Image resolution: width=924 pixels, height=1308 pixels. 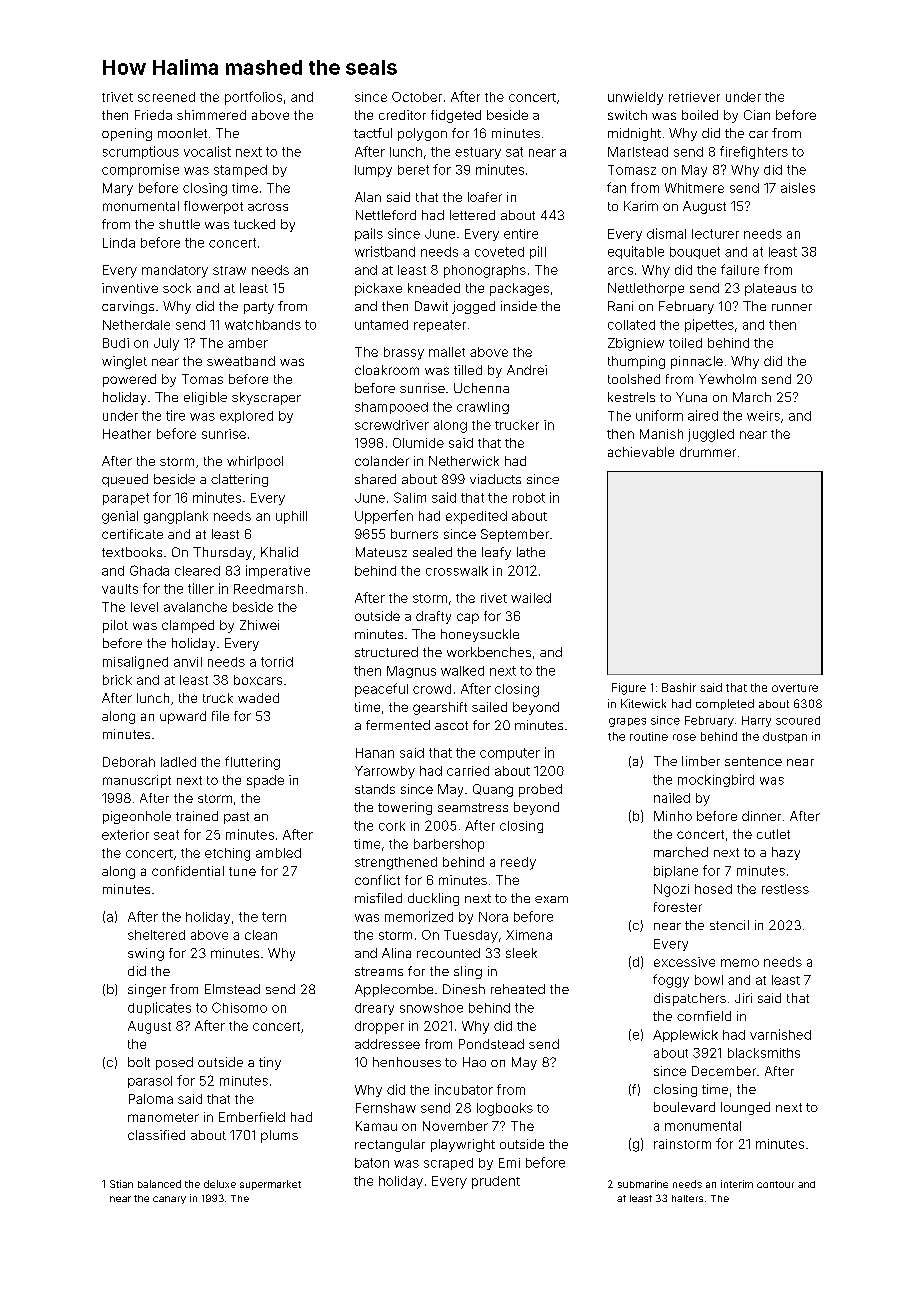 What do you see at coordinates (392, 425) in the page?
I see `screwdriver` at bounding box center [392, 425].
